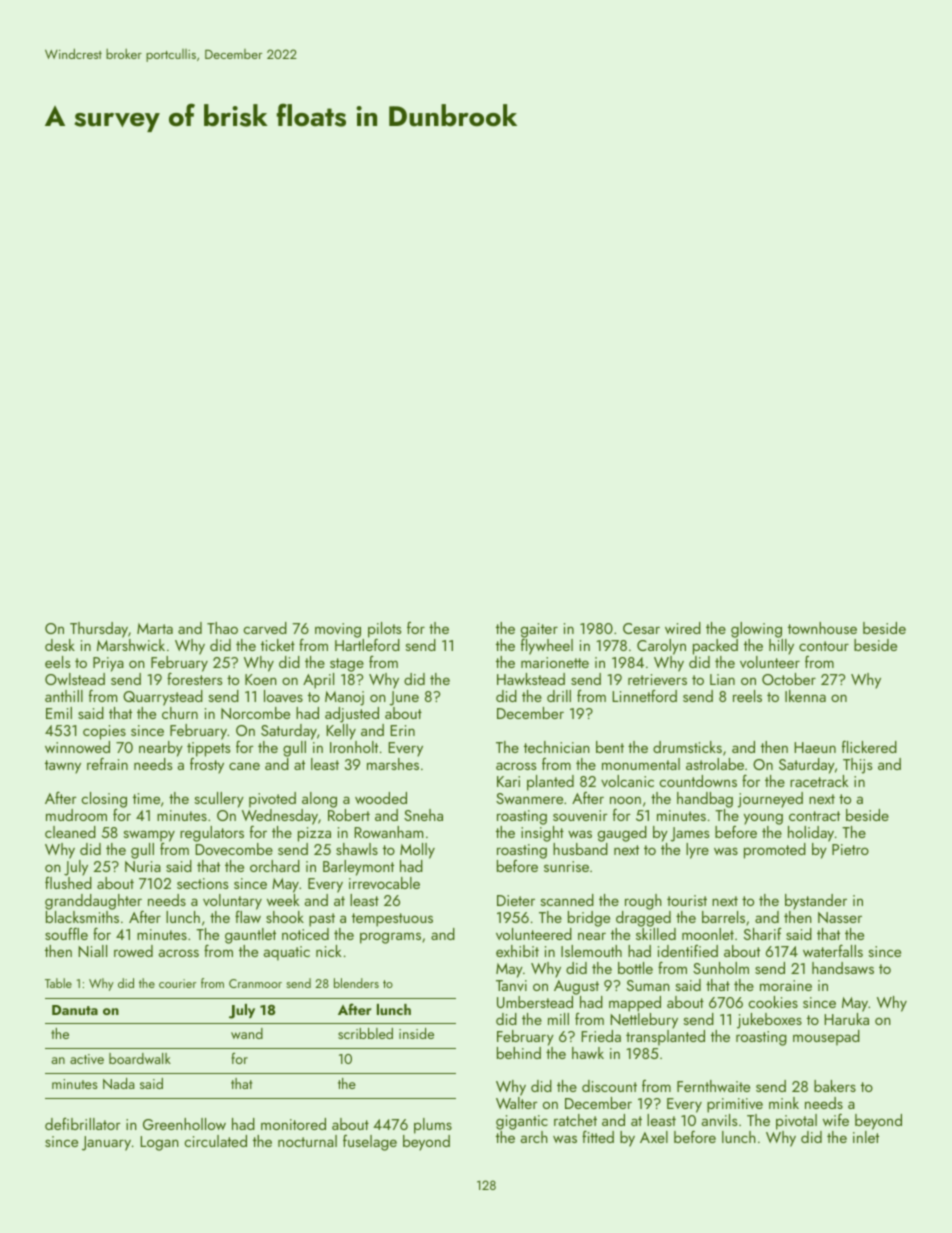  Describe the element at coordinates (539, 631) in the page. I see `gaiter` at that location.
